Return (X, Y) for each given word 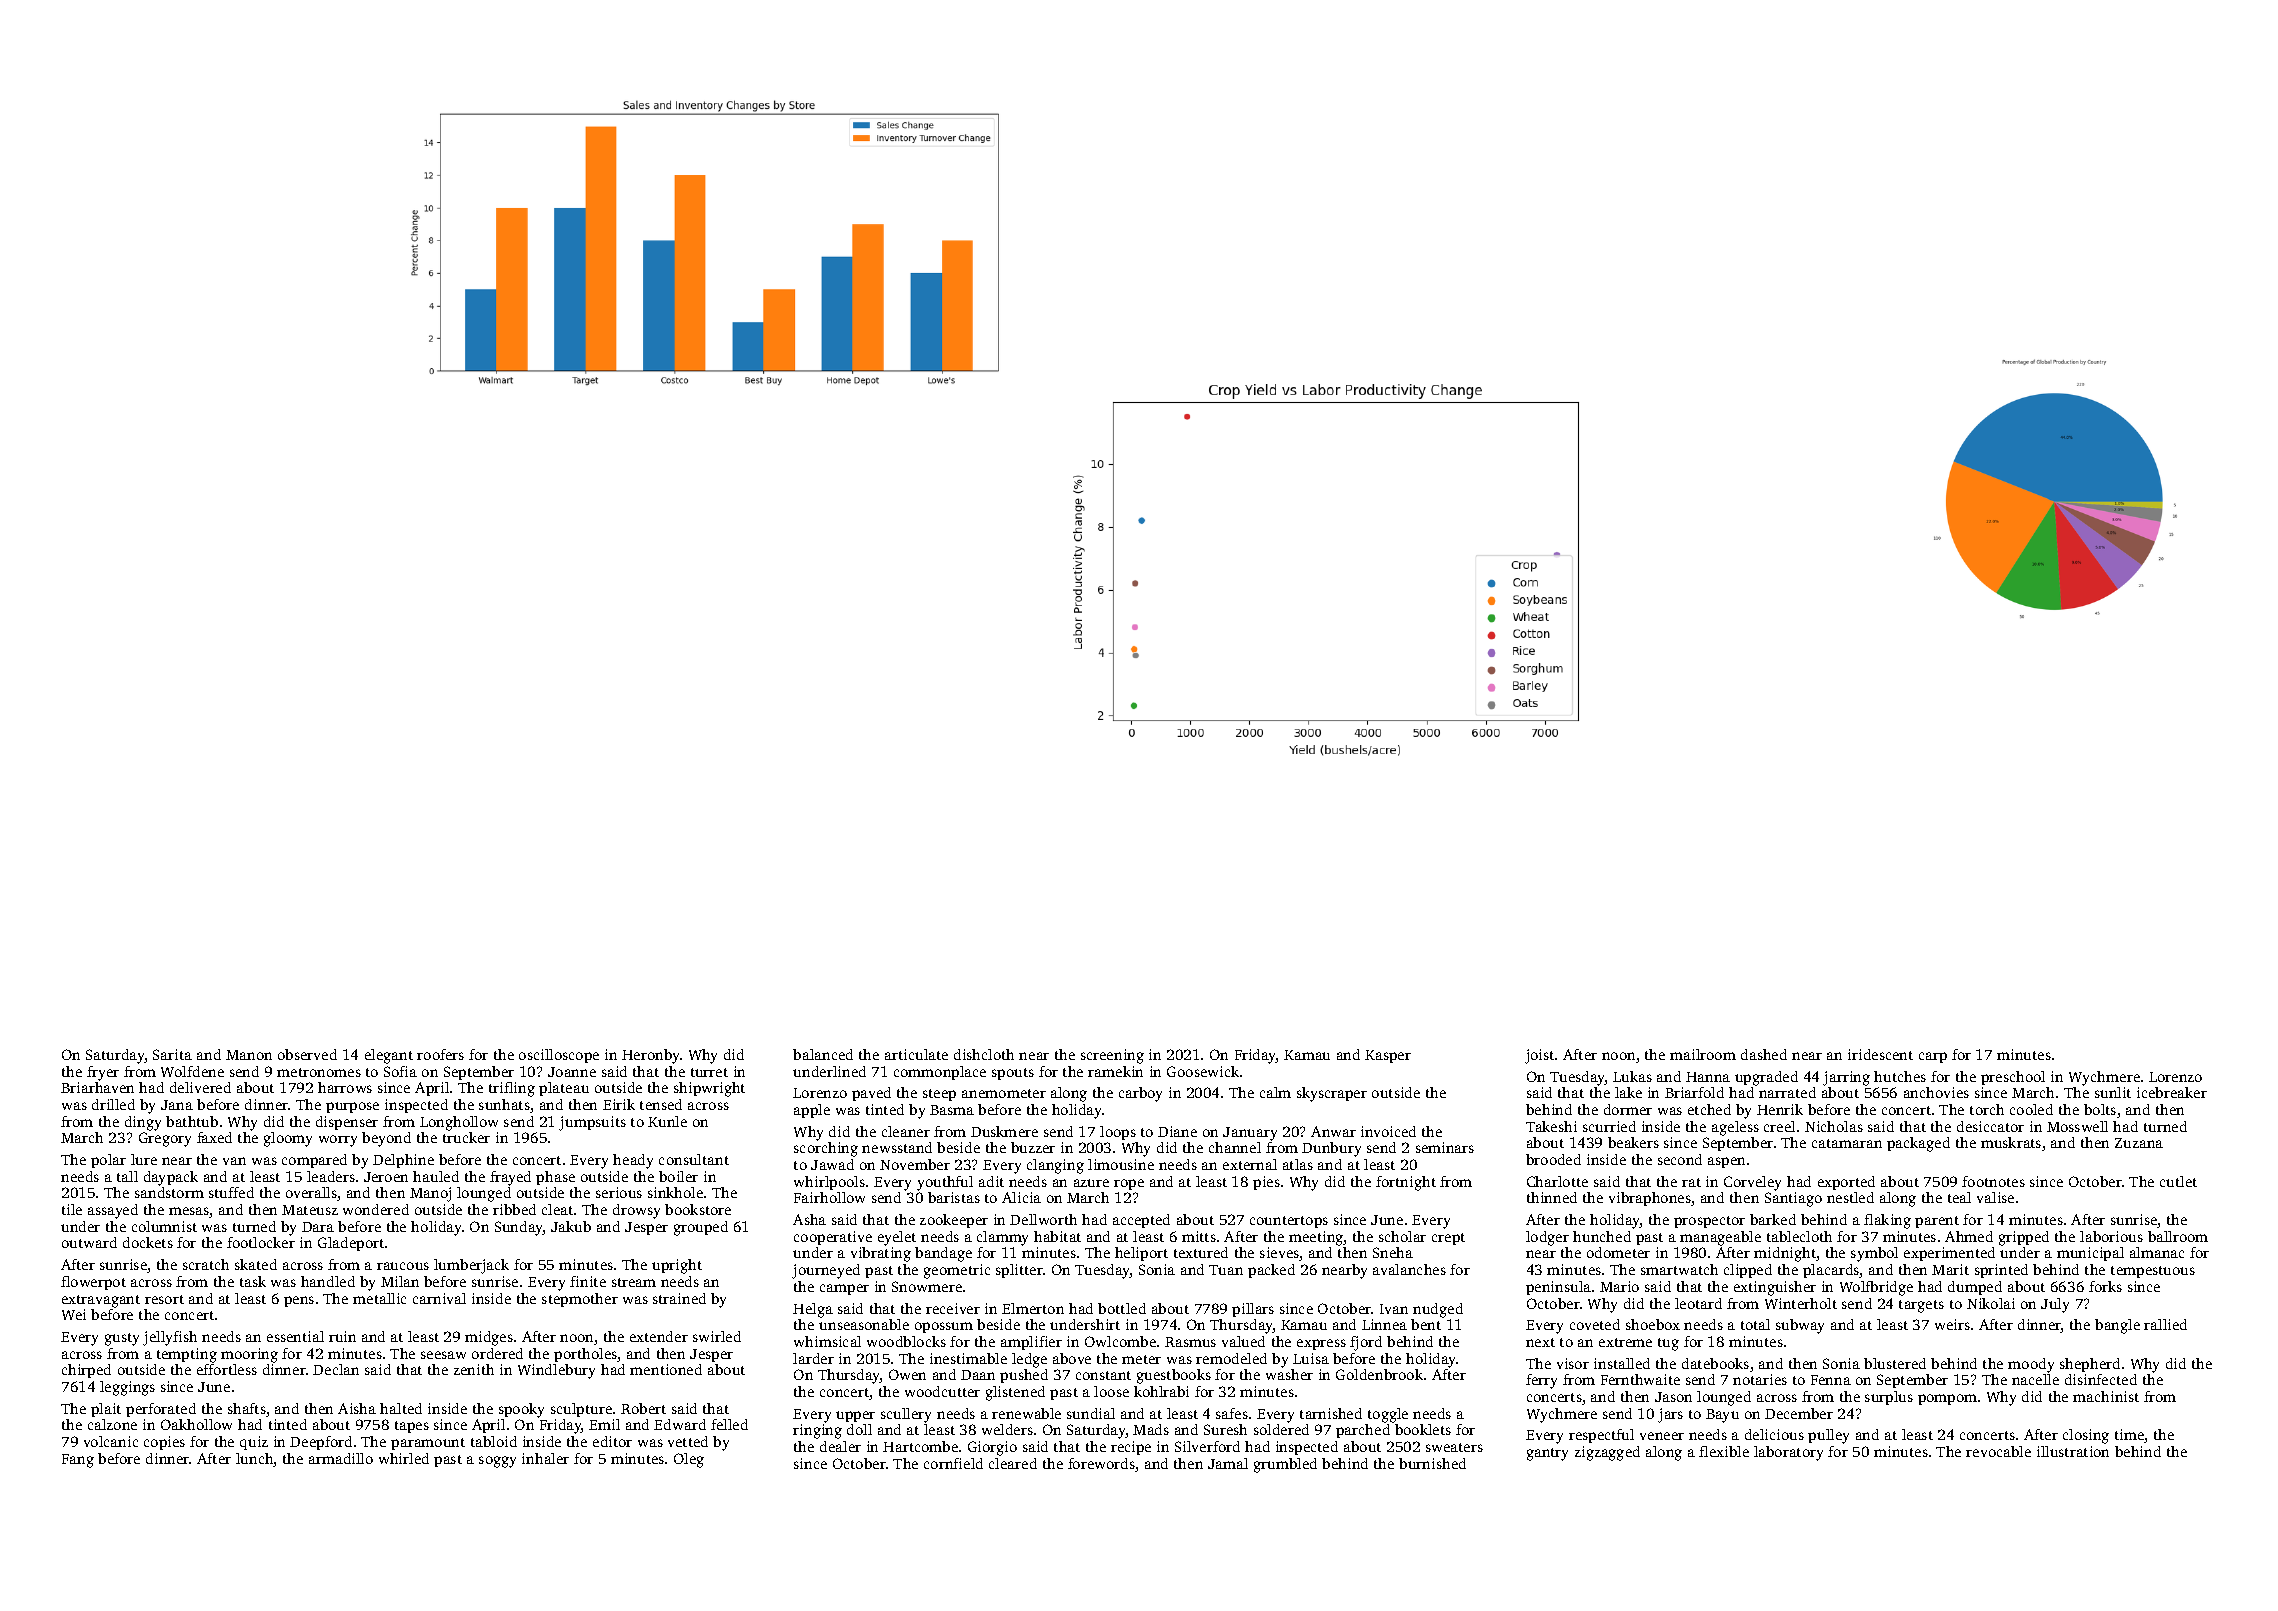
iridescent (1880, 1054)
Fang (78, 1461)
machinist (2106, 1396)
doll (859, 1429)
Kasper (1388, 1056)
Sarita (172, 1054)
